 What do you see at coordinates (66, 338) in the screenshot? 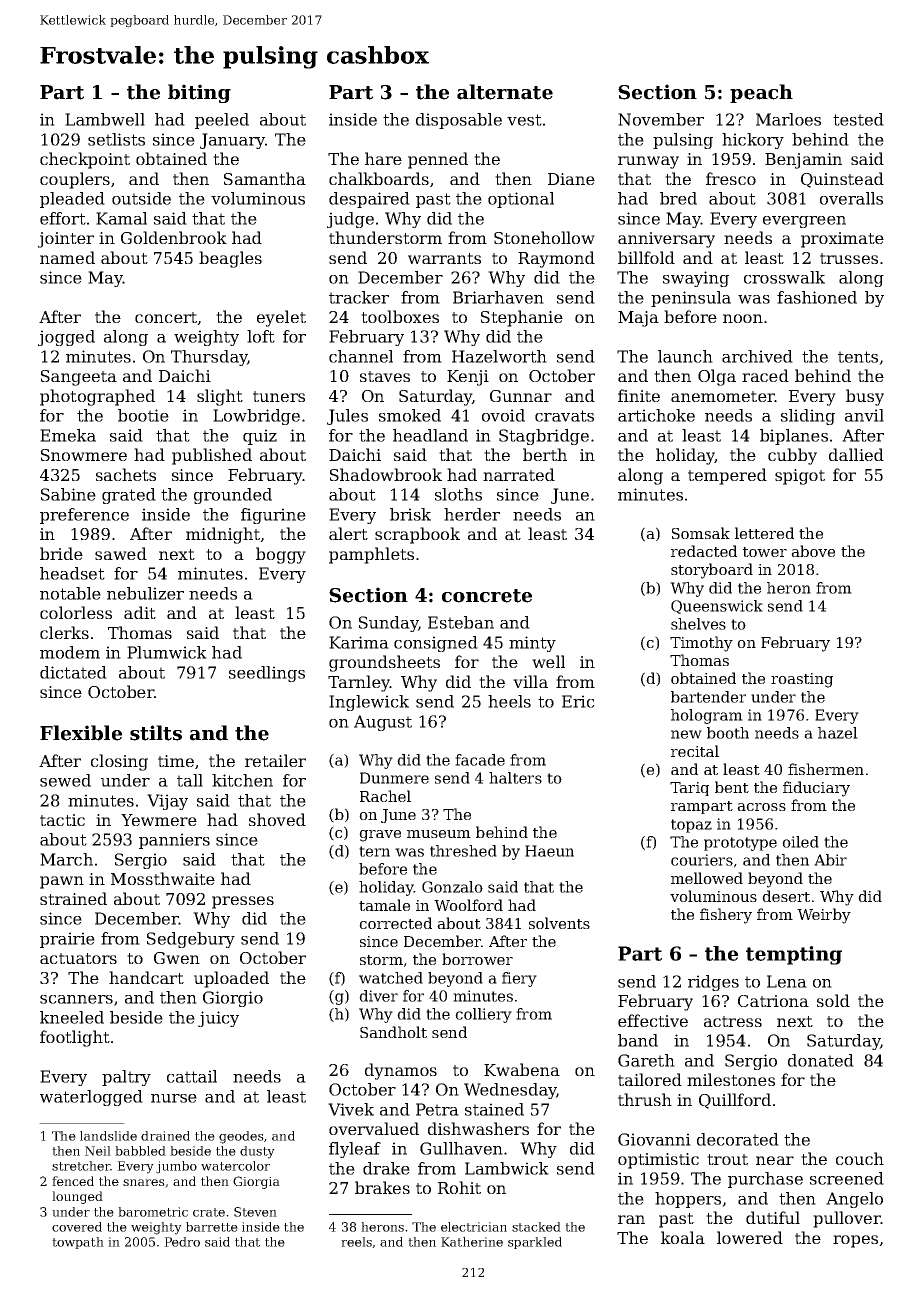
I see `jogged` at bounding box center [66, 338].
